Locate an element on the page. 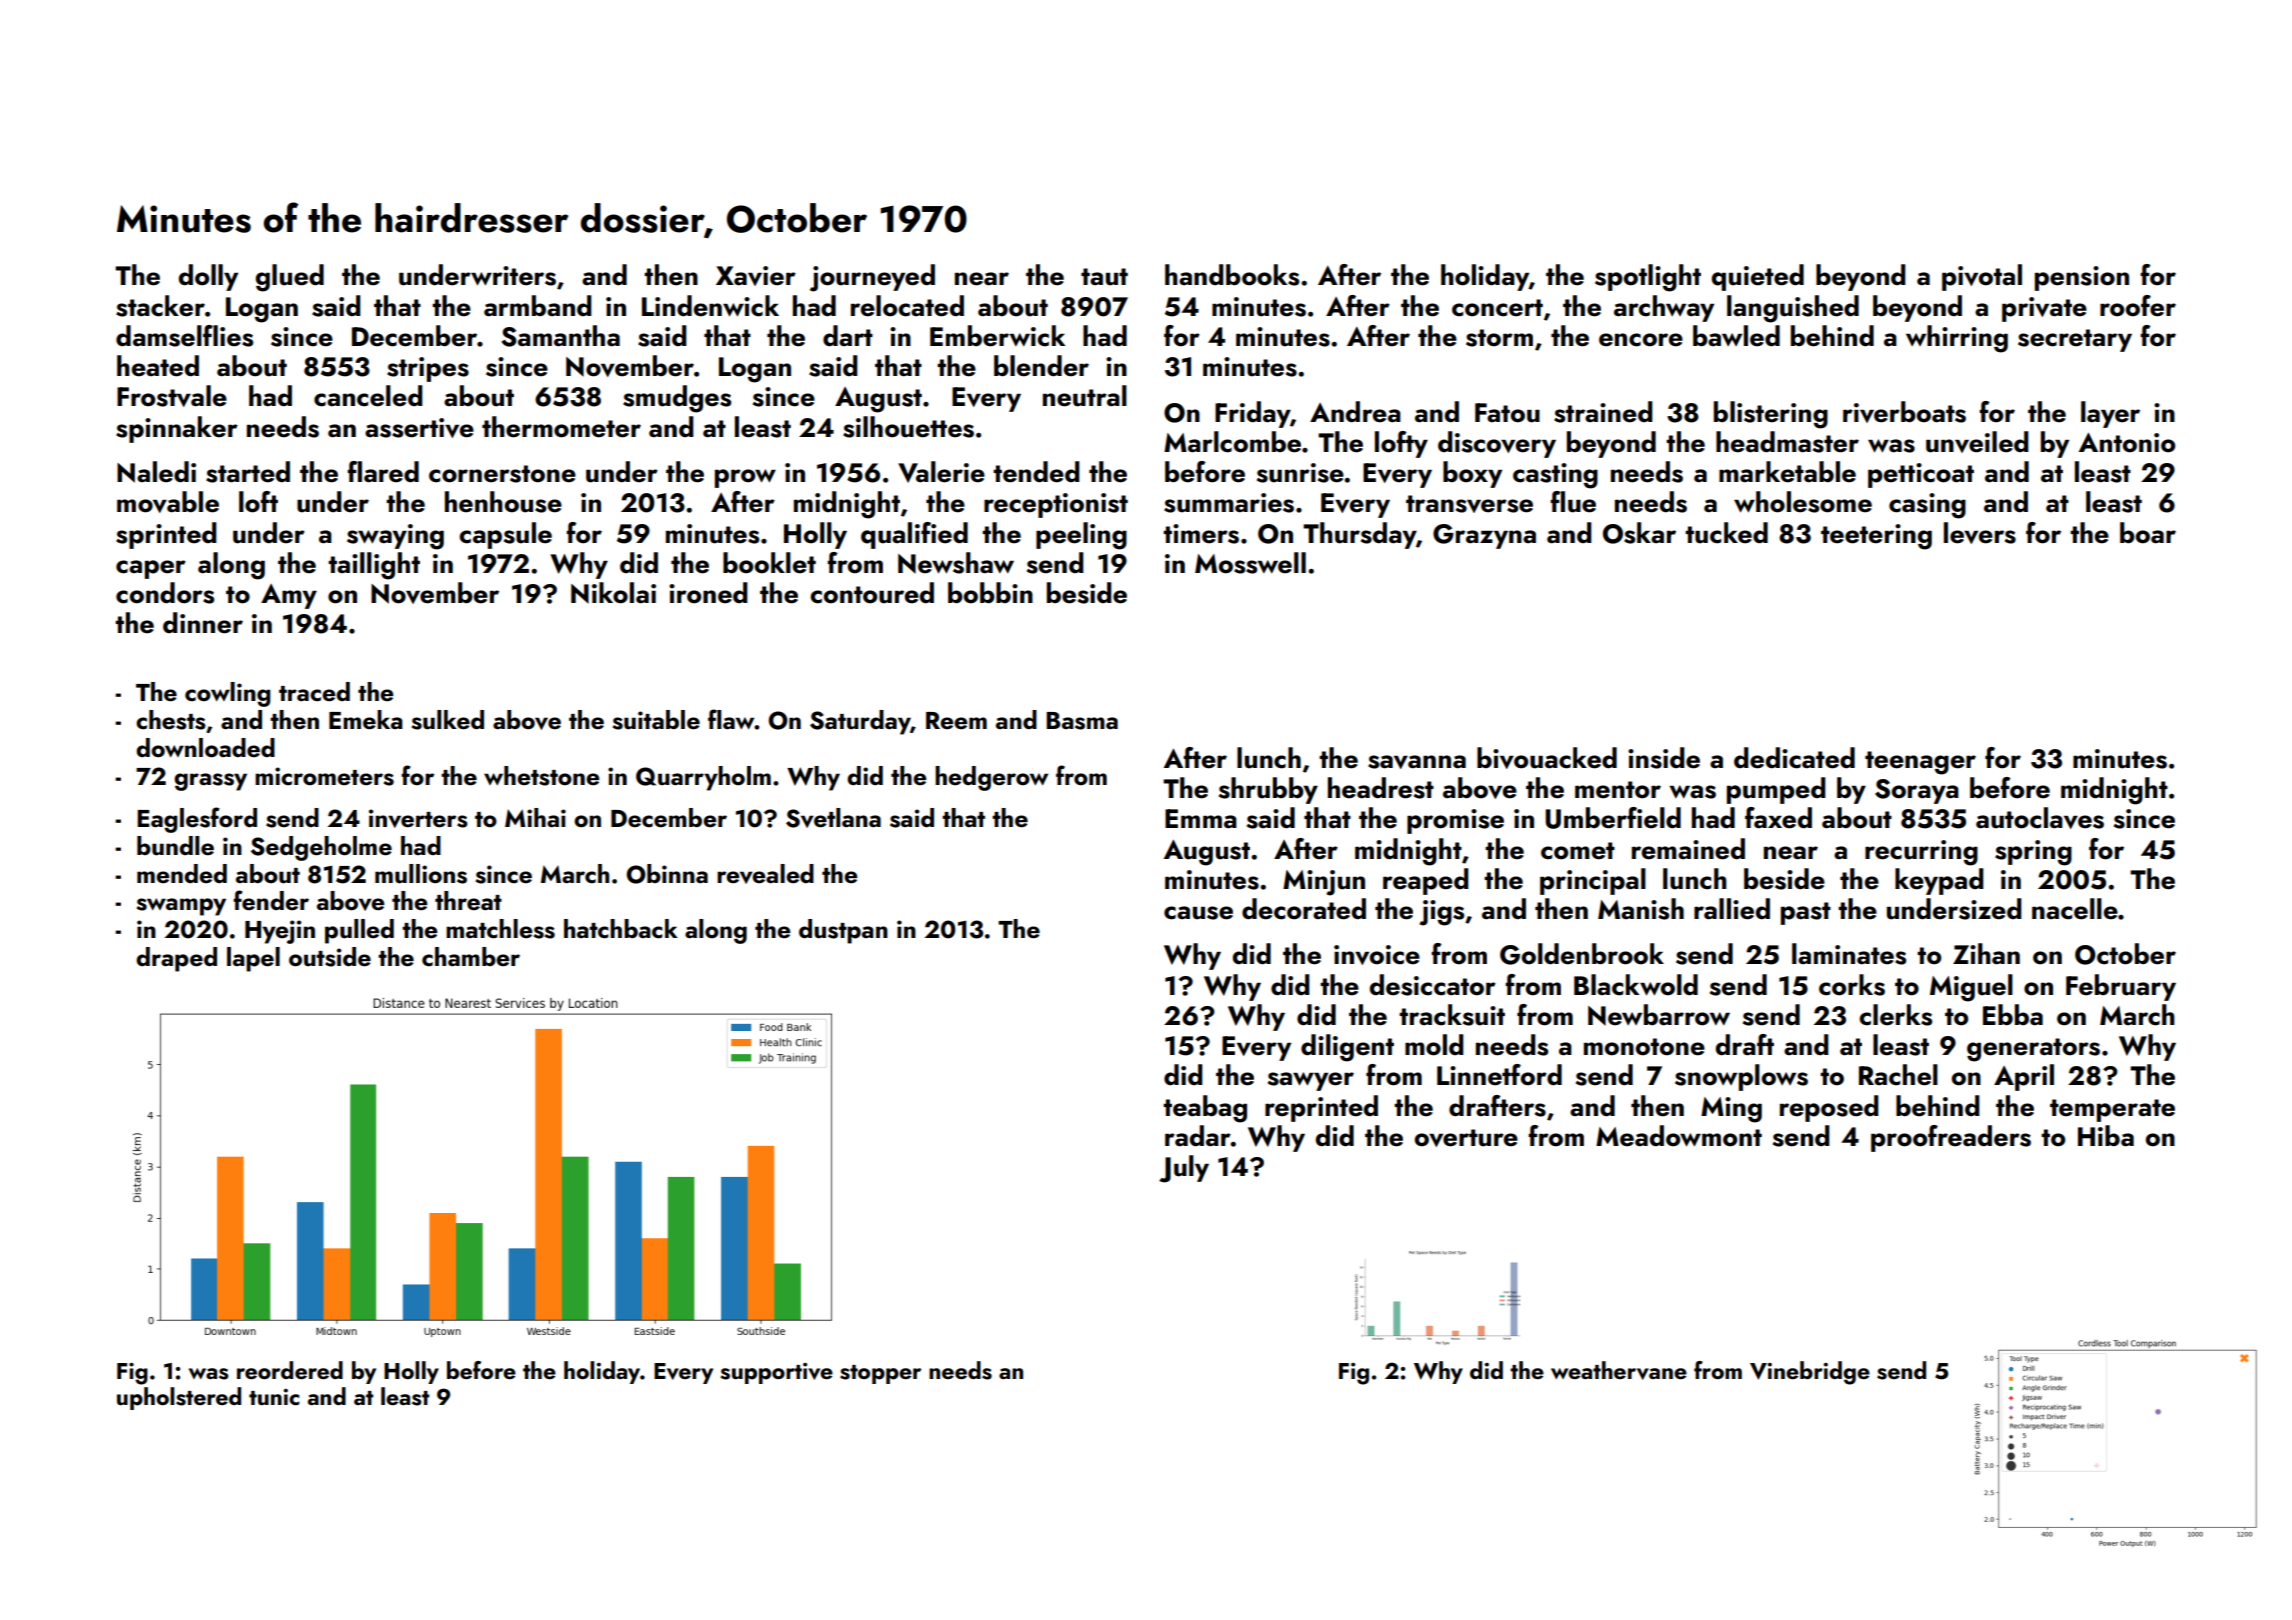 The height and width of the page is (1620, 2292). reordered is located at coordinates (290, 1370).
